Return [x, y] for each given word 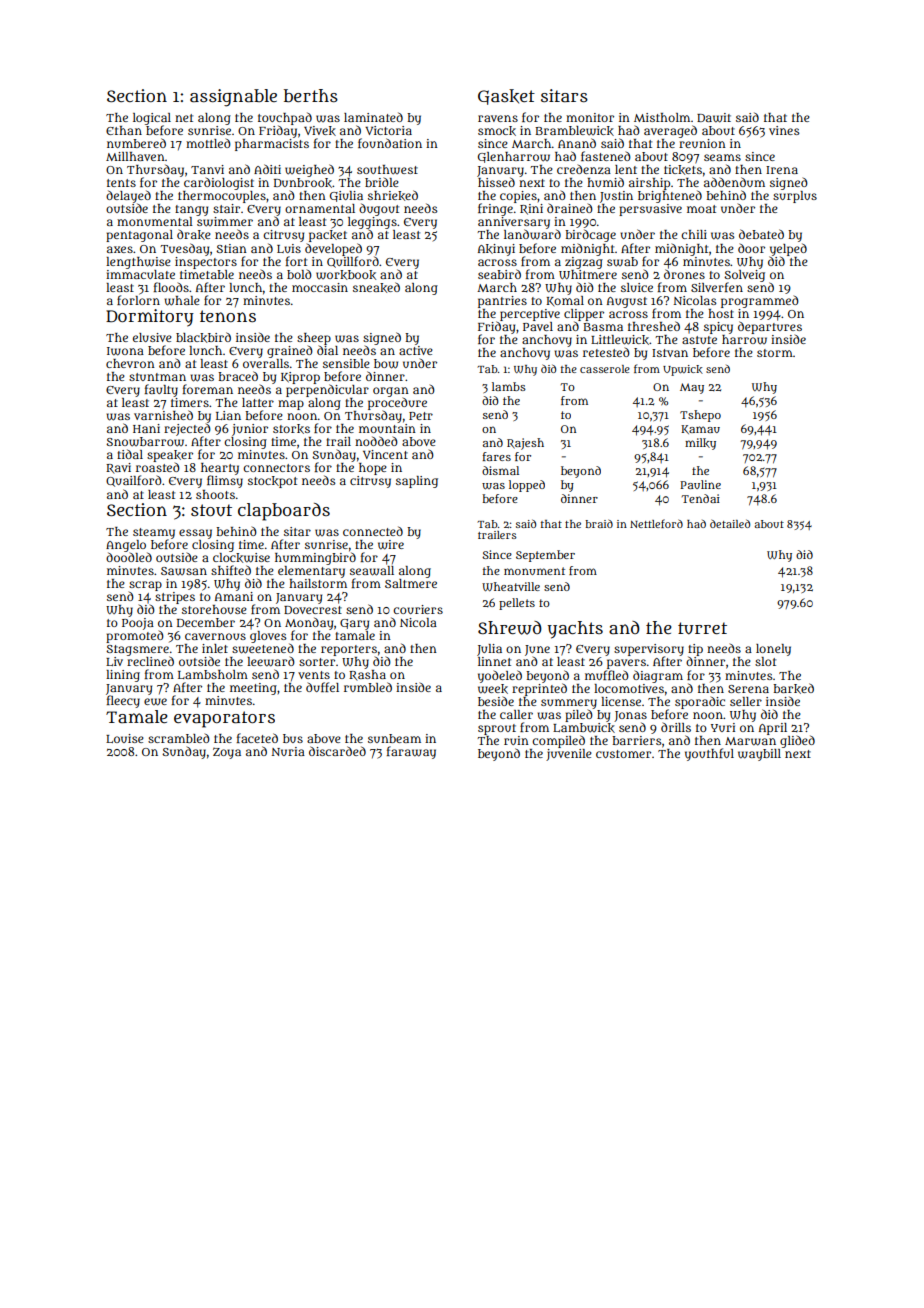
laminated [373, 117]
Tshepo [700, 416]
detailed [730, 523]
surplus [795, 197]
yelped [788, 249]
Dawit [714, 118]
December [206, 622]
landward [532, 235]
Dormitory [150, 318]
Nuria [288, 751]
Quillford [353, 262]
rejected [187, 430]
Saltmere [411, 583]
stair [226, 208]
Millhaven [135, 156]
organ [391, 392]
